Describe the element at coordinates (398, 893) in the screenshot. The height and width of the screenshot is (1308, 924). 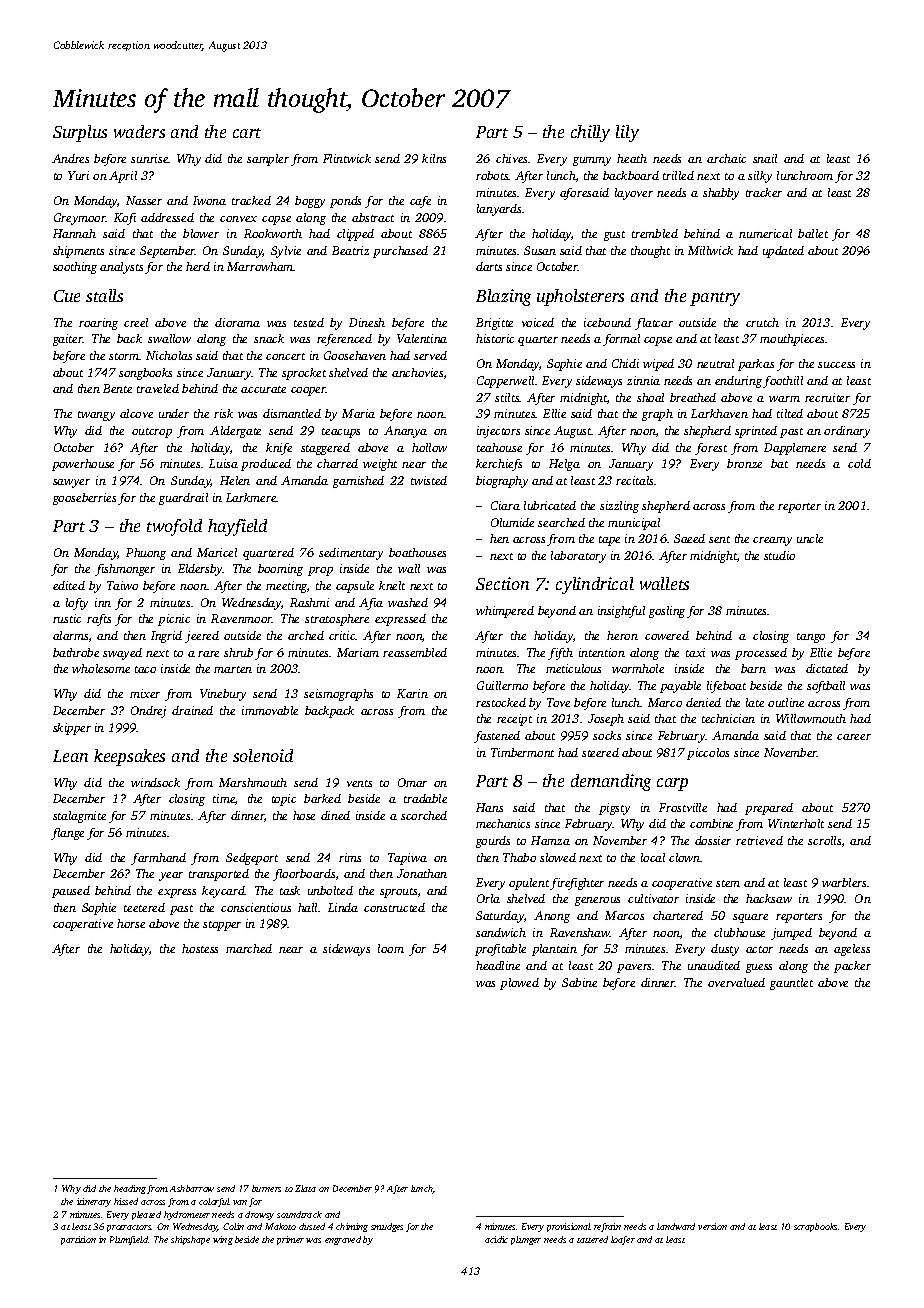
I see `sprouts` at that location.
